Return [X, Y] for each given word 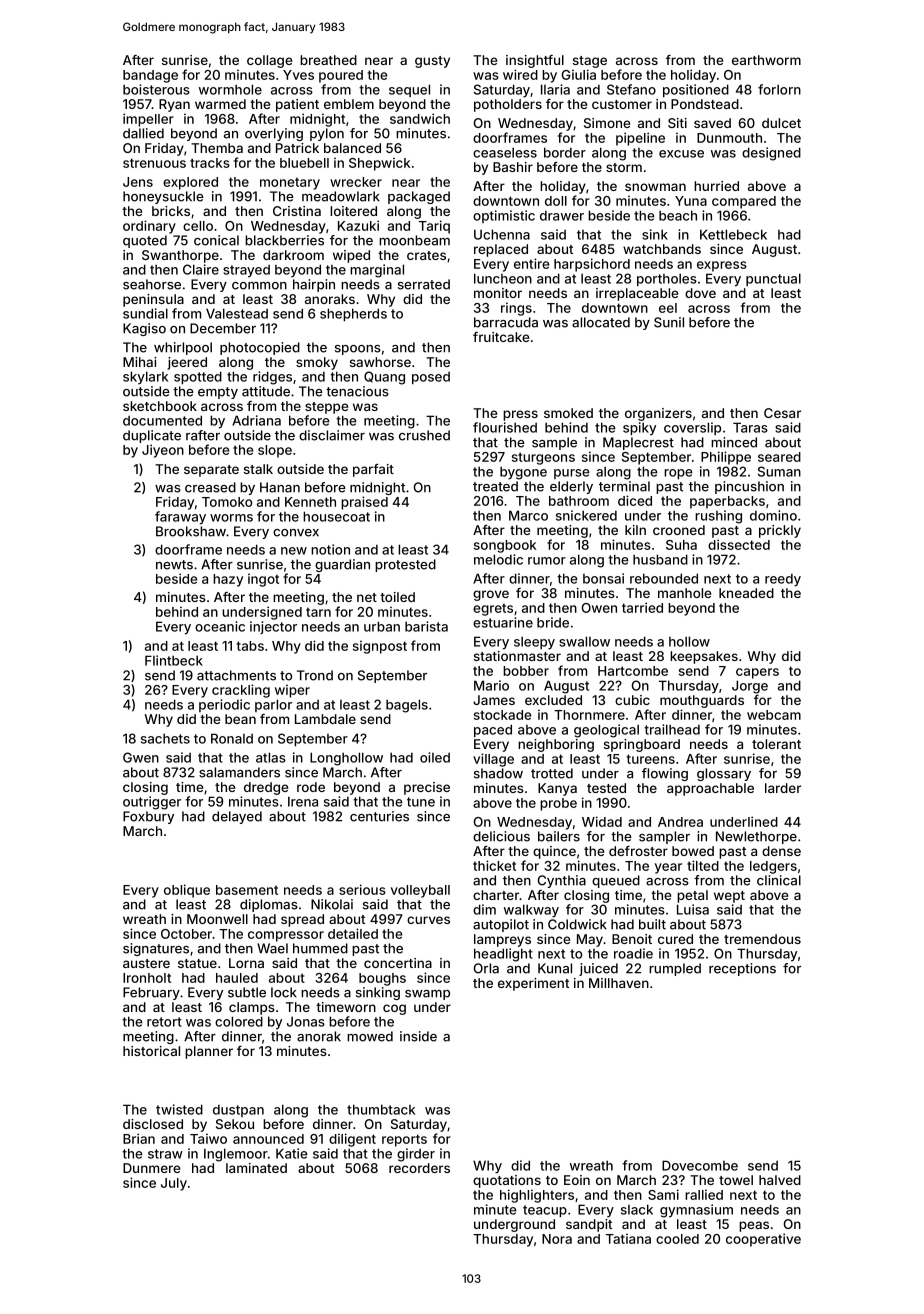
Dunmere [151, 1168]
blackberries [284, 240]
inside [418, 1036]
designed [771, 154]
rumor [547, 561]
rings [516, 309]
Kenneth [310, 502]
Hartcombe [633, 671]
